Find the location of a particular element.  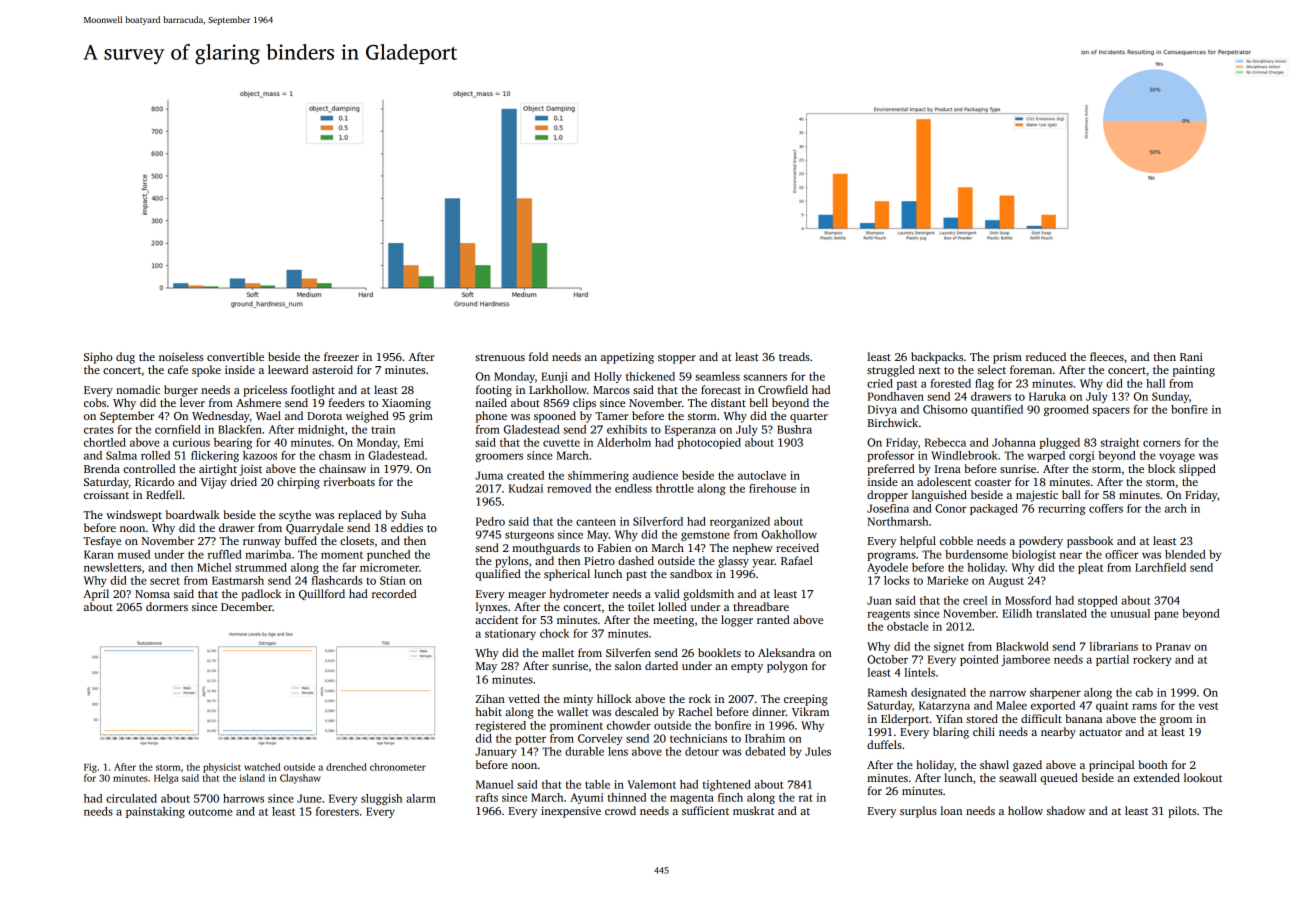

hall is located at coordinates (1155, 383).
